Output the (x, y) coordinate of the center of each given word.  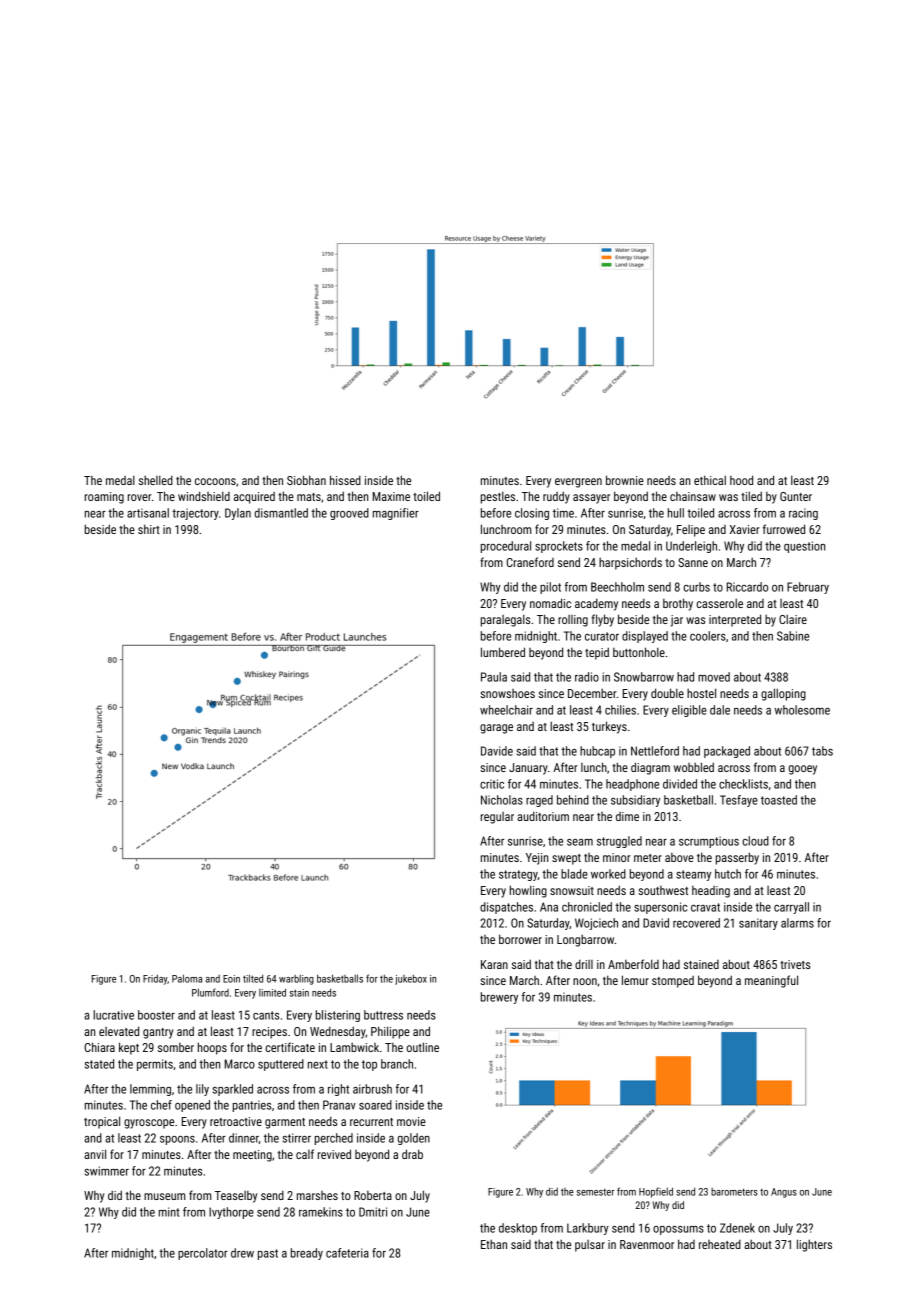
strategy (518, 875)
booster (156, 1015)
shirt (149, 529)
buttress (383, 1015)
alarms (797, 923)
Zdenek (737, 1228)
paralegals (505, 620)
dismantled (281, 513)
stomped (673, 982)
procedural (506, 547)
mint (169, 1212)
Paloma (187, 978)
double (667, 693)
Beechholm (617, 587)
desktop (518, 1229)
